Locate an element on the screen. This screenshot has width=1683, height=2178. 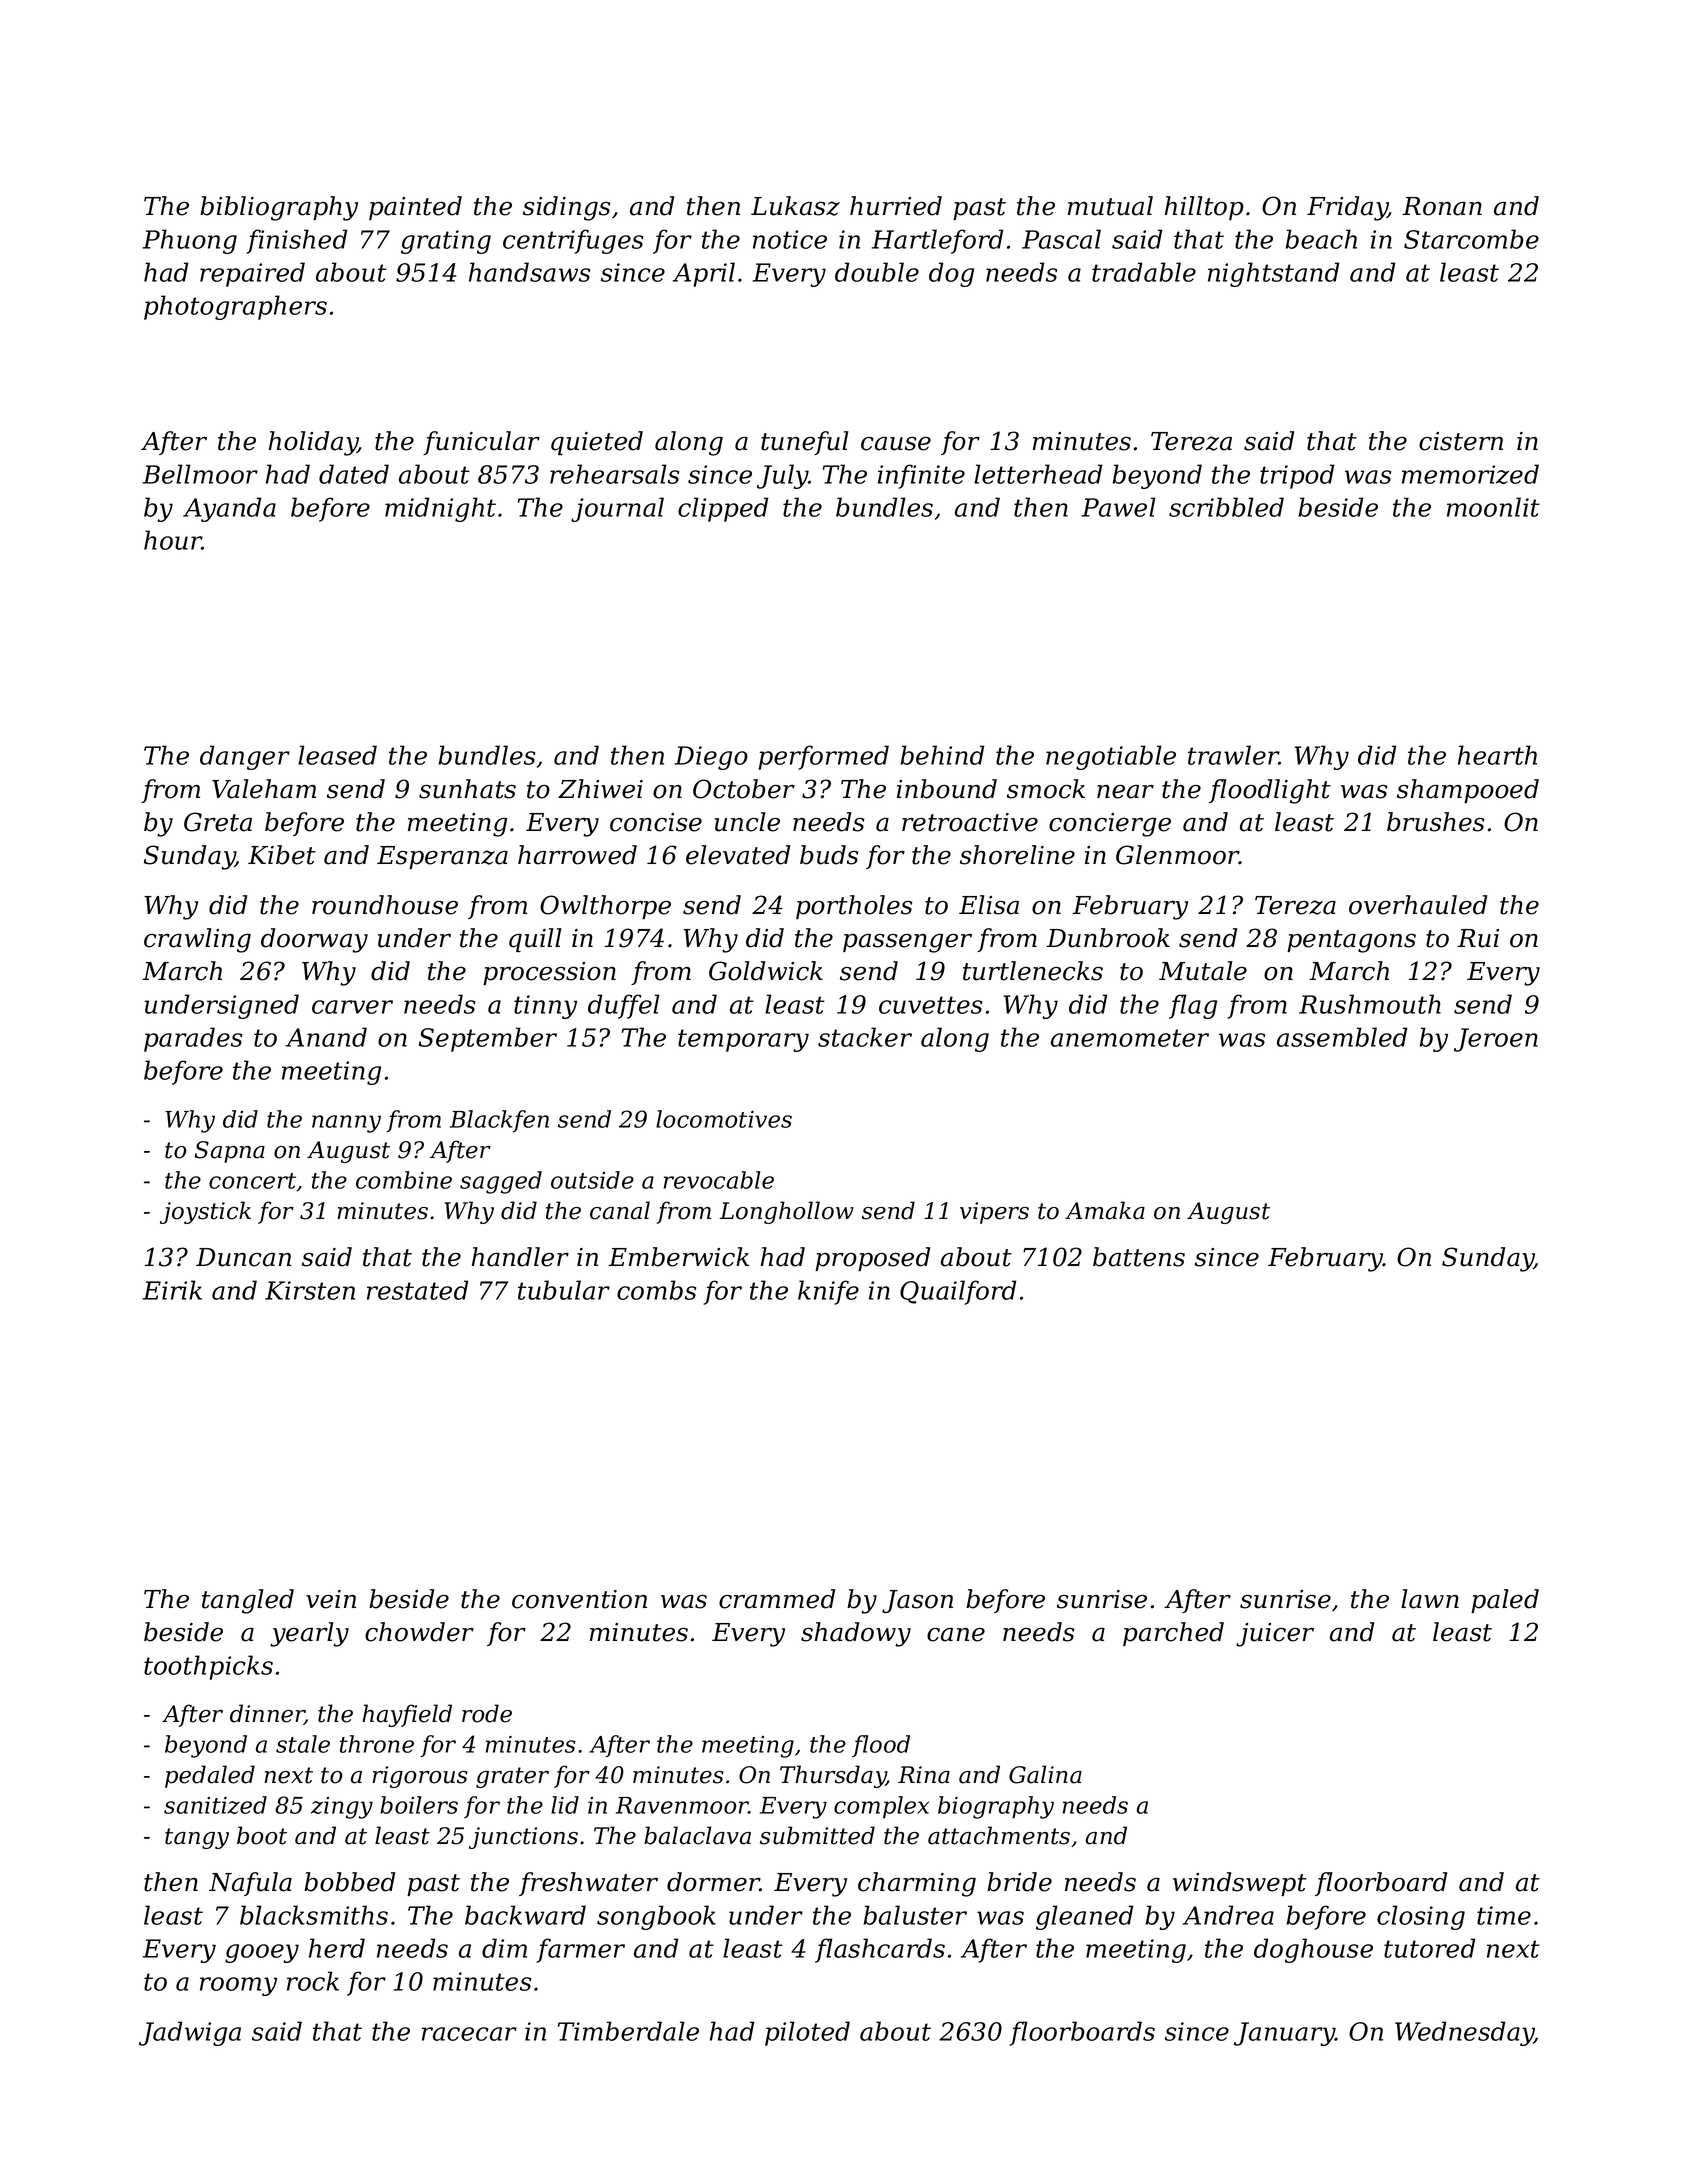
notice is located at coordinates (790, 239).
